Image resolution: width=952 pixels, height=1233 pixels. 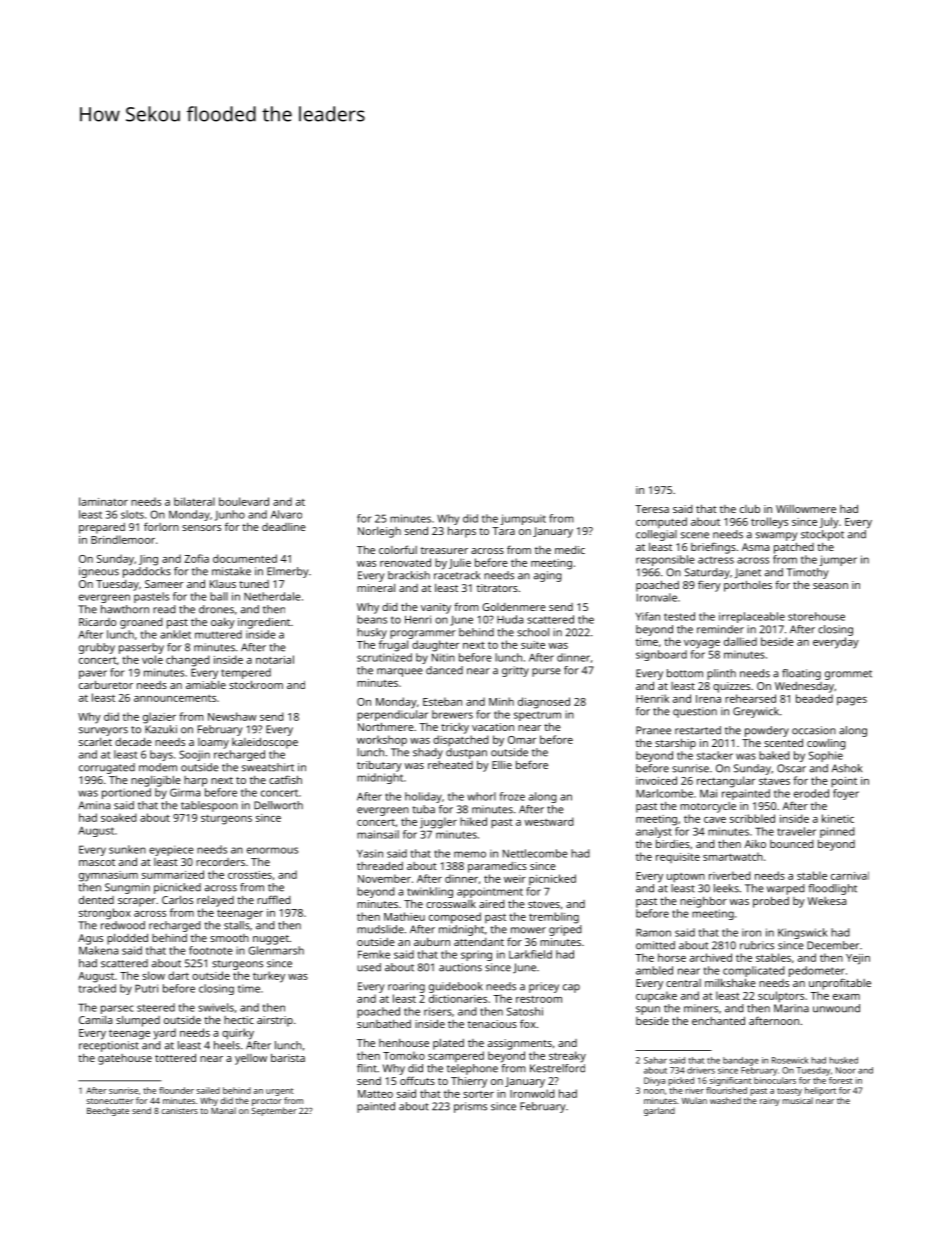 I want to click on froze, so click(x=512, y=796).
